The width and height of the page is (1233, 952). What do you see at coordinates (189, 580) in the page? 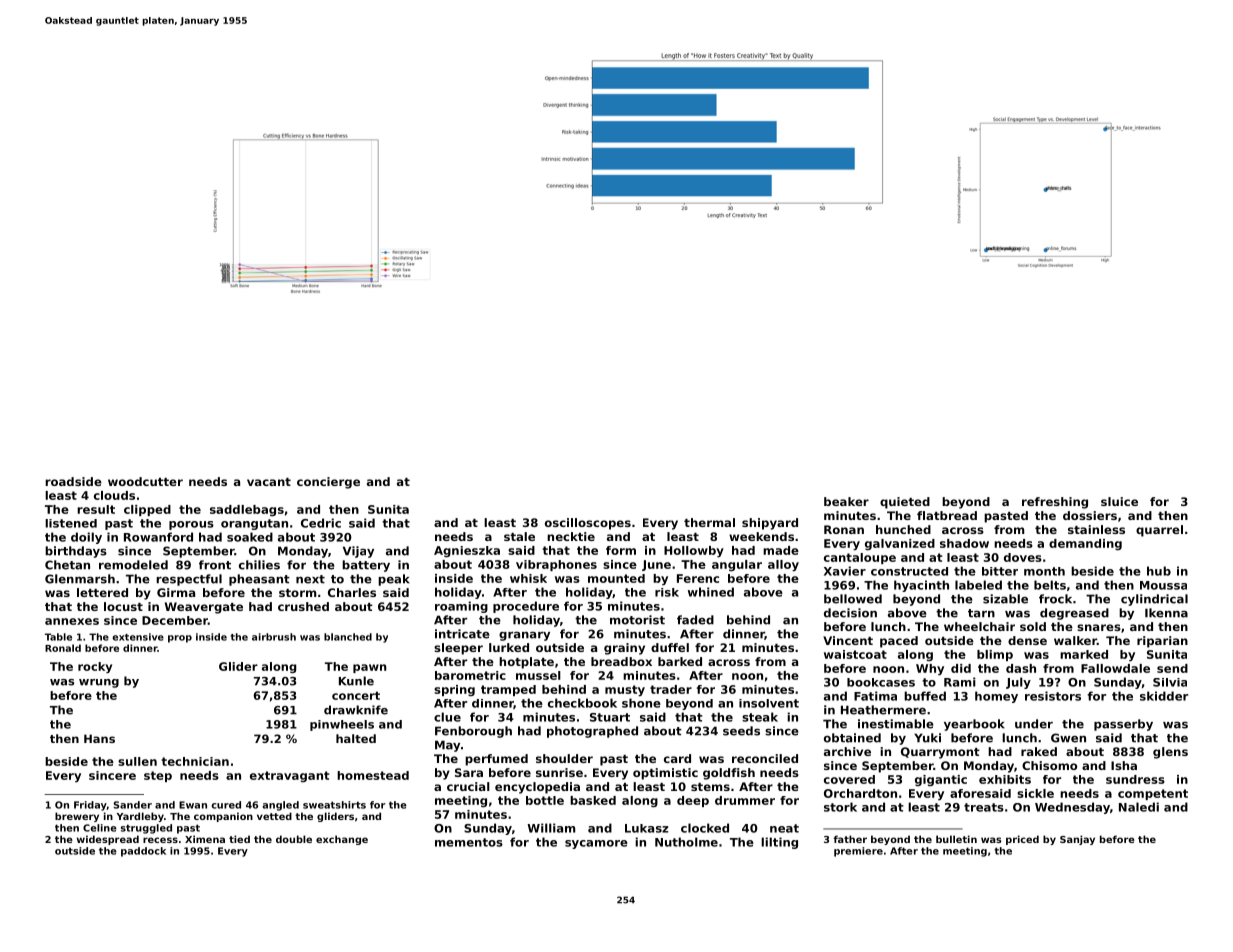
I see `respectful` at bounding box center [189, 580].
